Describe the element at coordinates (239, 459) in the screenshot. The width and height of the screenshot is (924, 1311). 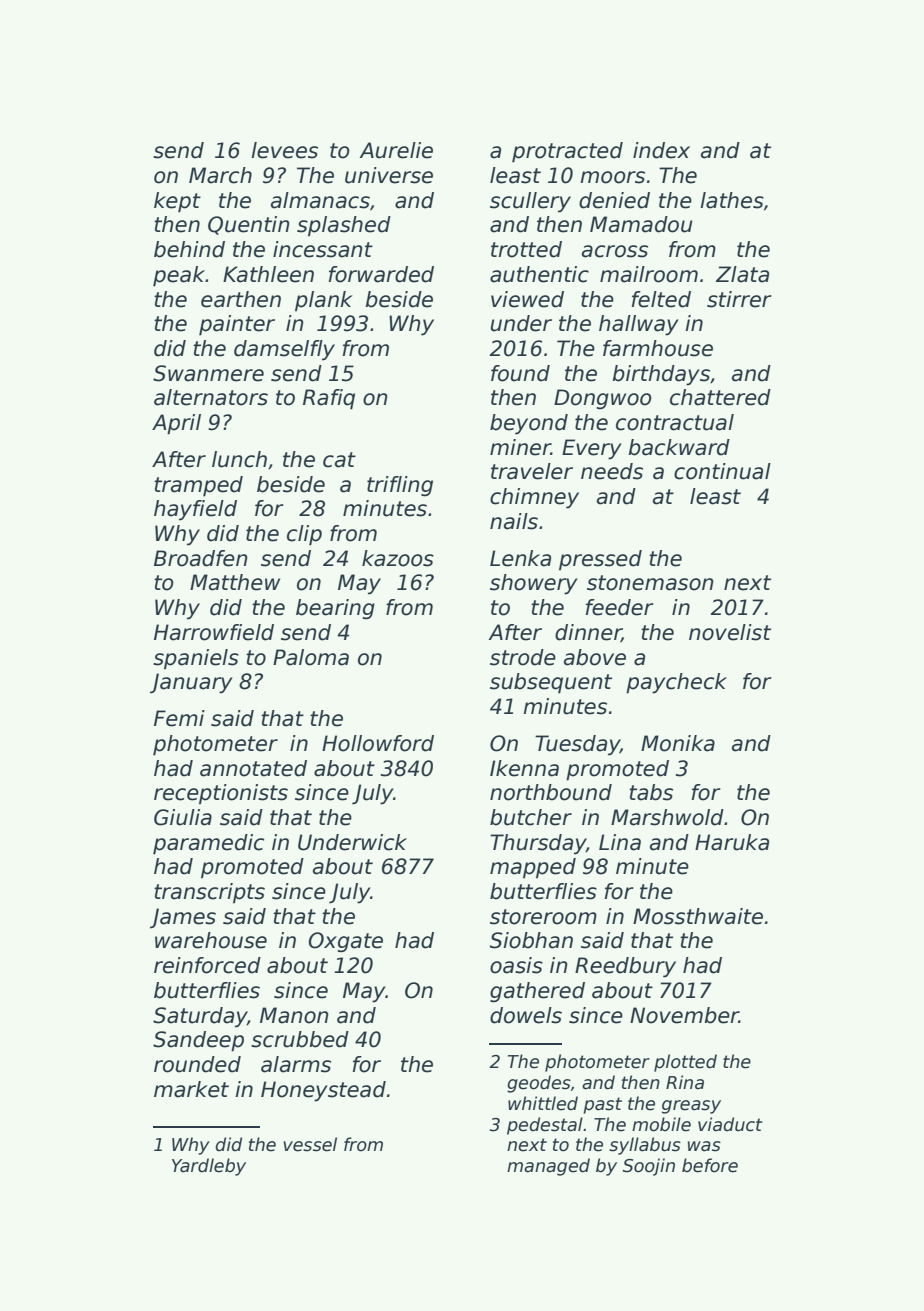
I see `lunch` at that location.
